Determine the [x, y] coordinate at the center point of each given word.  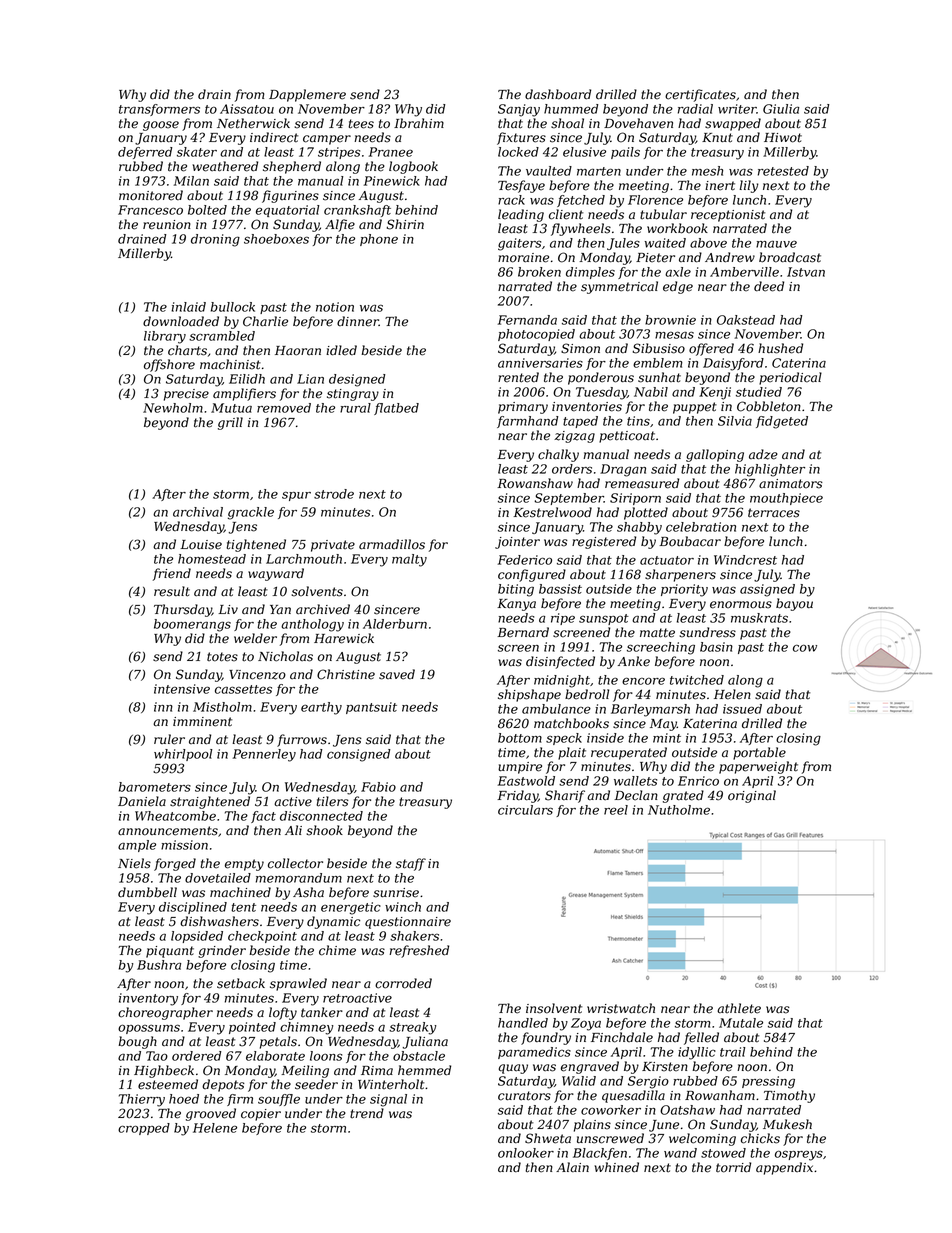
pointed [252, 1028]
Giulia [781, 109]
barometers [155, 787]
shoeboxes [276, 239]
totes [222, 657]
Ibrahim [419, 123]
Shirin [405, 224]
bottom [520, 738]
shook [324, 830]
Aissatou [247, 109]
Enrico [698, 781]
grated [683, 796]
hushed [780, 348]
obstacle [419, 1056]
